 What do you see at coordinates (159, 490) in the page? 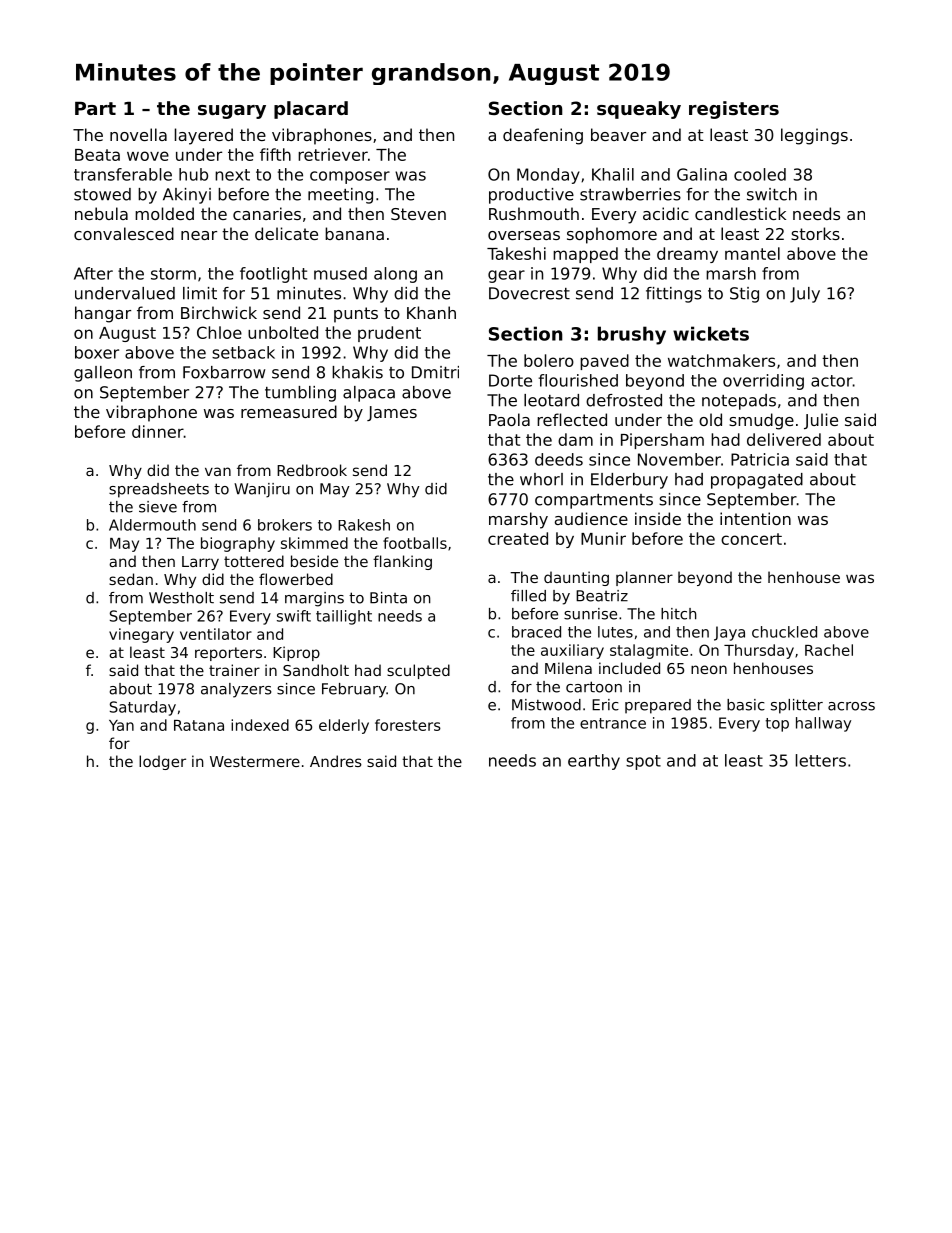
I see `spreadsheets` at bounding box center [159, 490].
